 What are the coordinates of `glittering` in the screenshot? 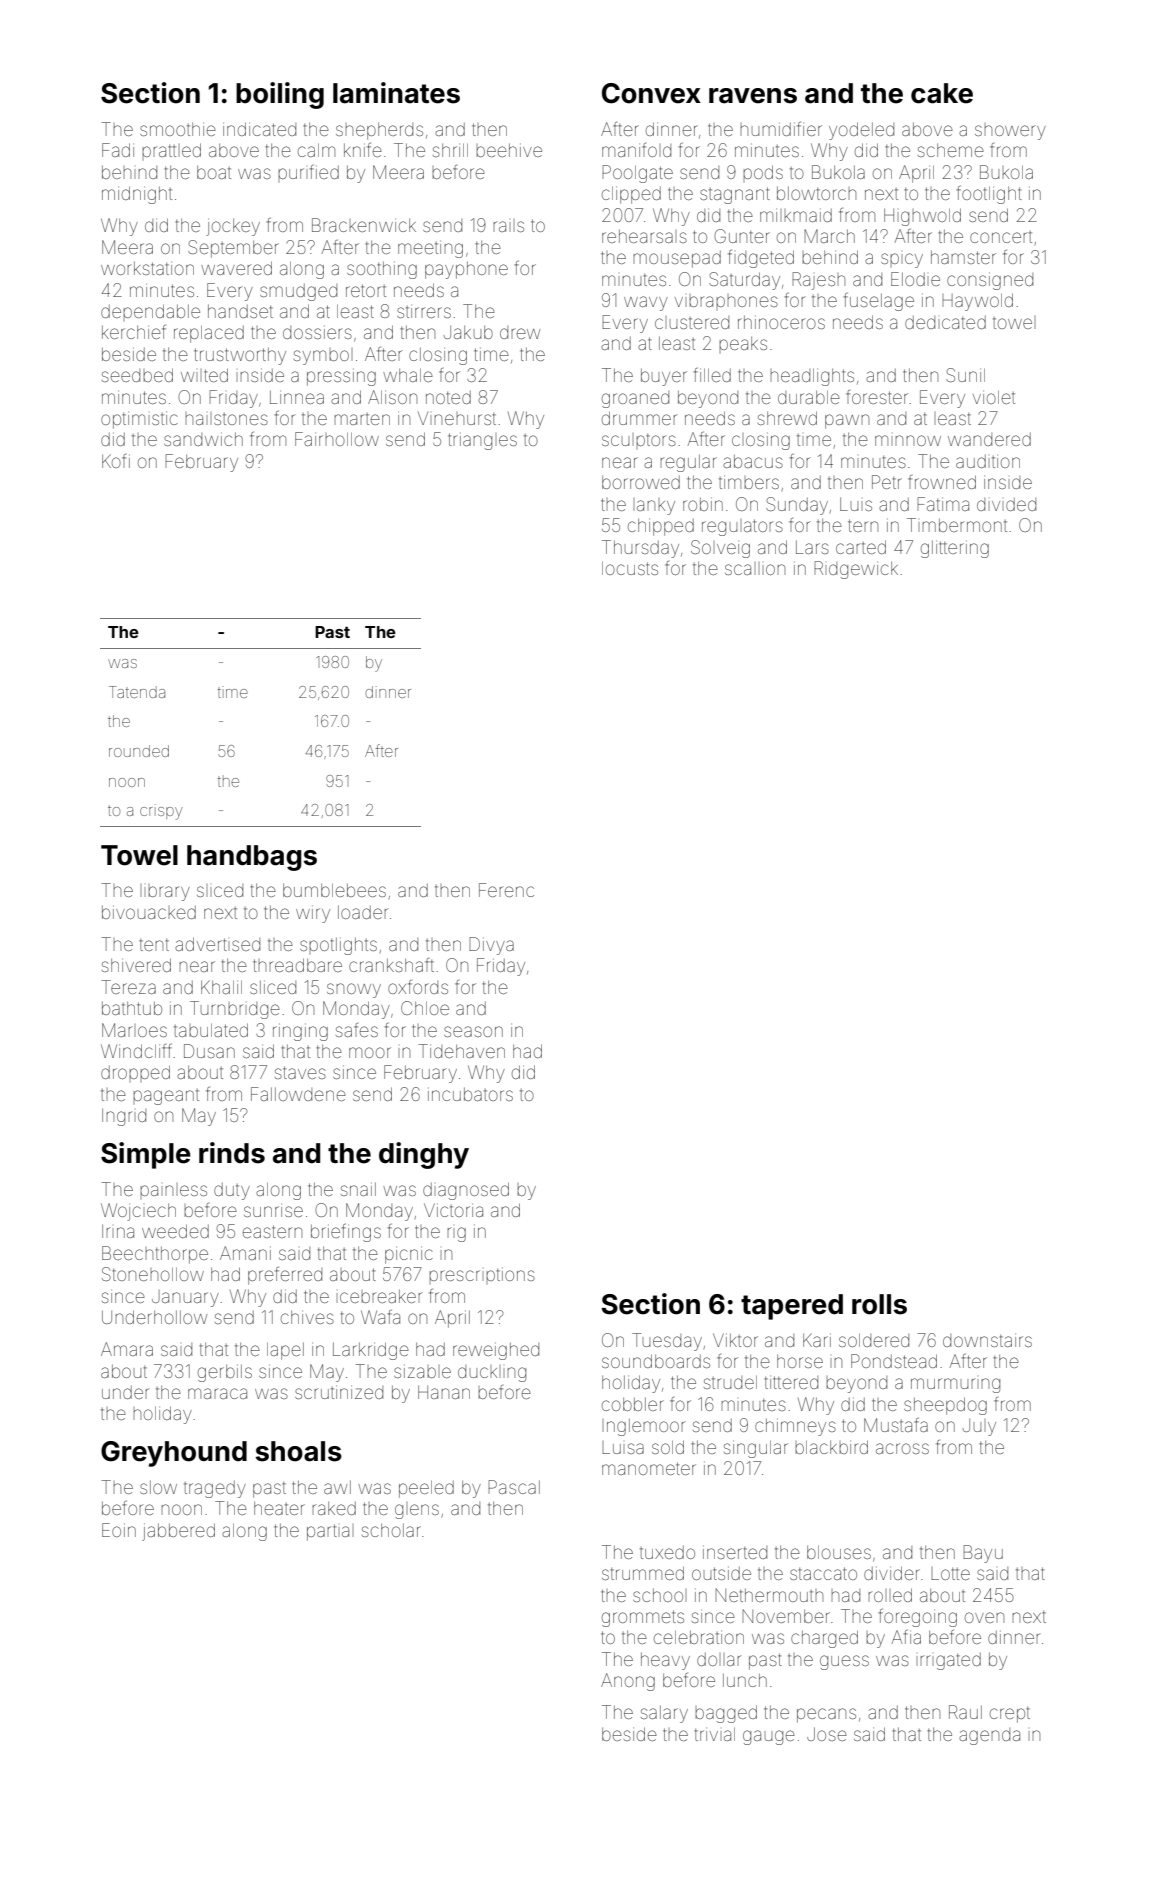 It's located at (955, 549).
